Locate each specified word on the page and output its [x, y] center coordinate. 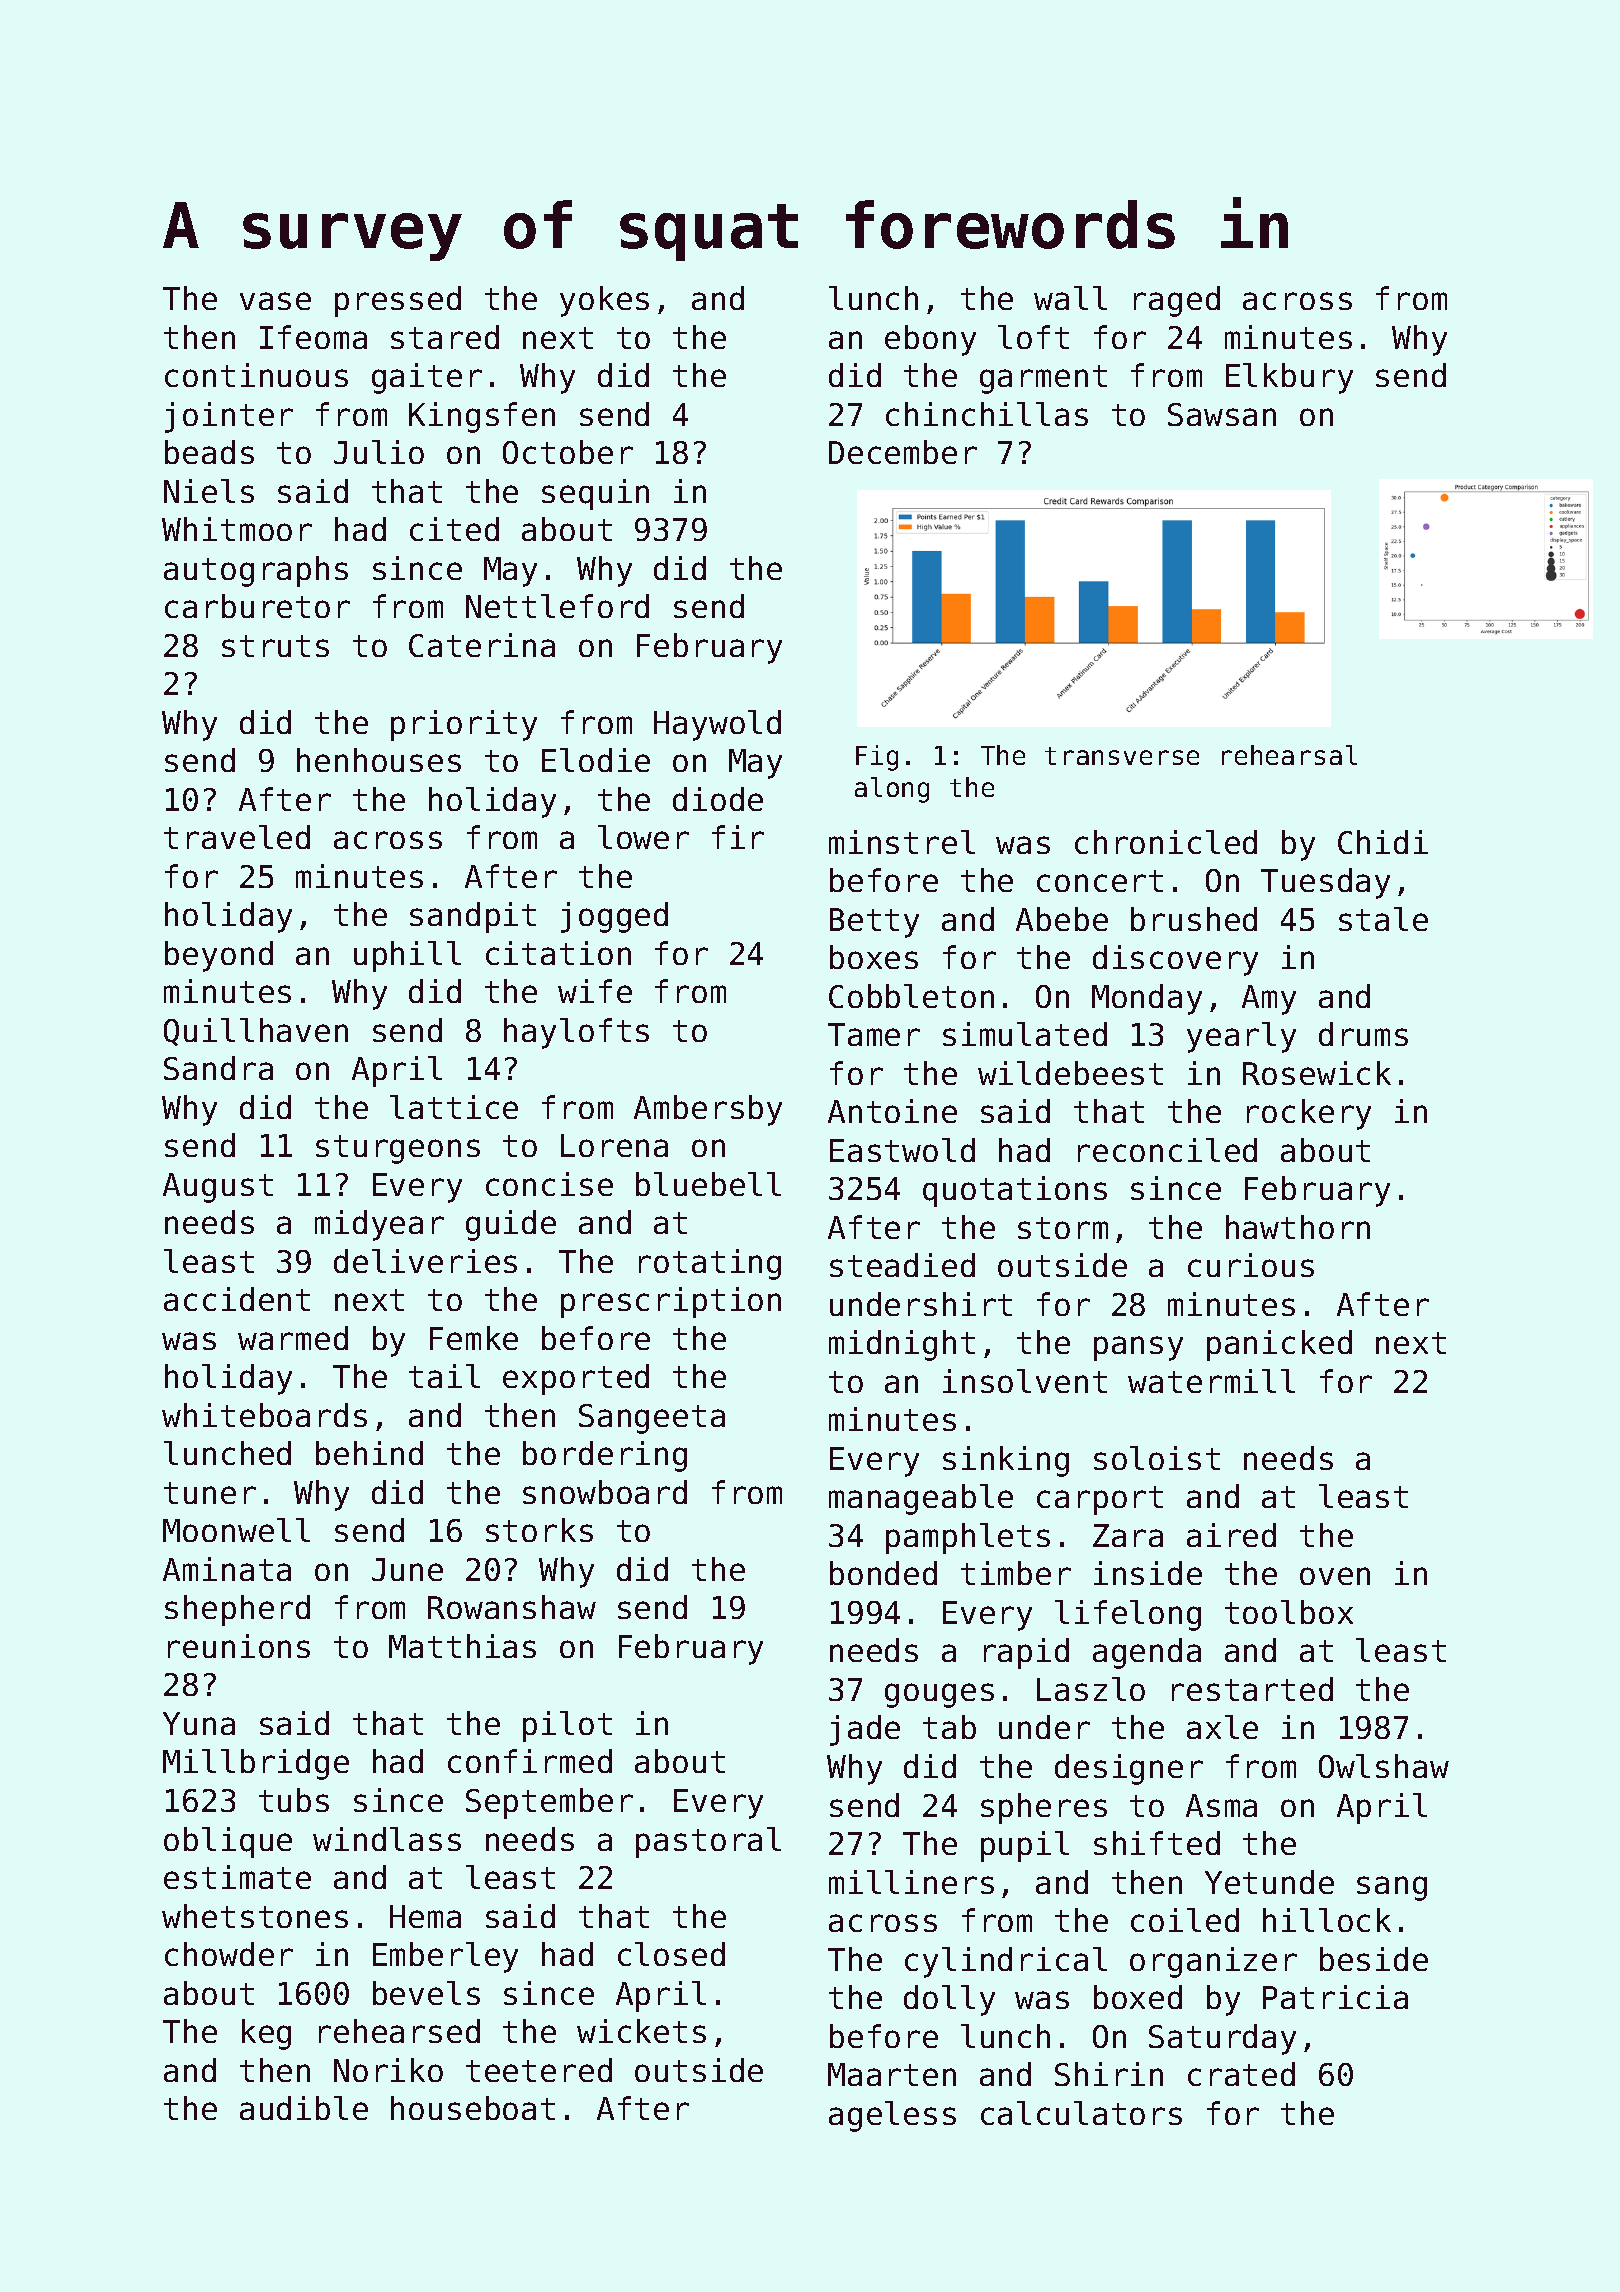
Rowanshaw [512, 1607]
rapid [1026, 1653]
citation [558, 953]
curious [1251, 1265]
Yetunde [1269, 1882]
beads [209, 452]
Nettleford [557, 606]
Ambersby [708, 1110]
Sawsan [1222, 414]
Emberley [445, 1957]
